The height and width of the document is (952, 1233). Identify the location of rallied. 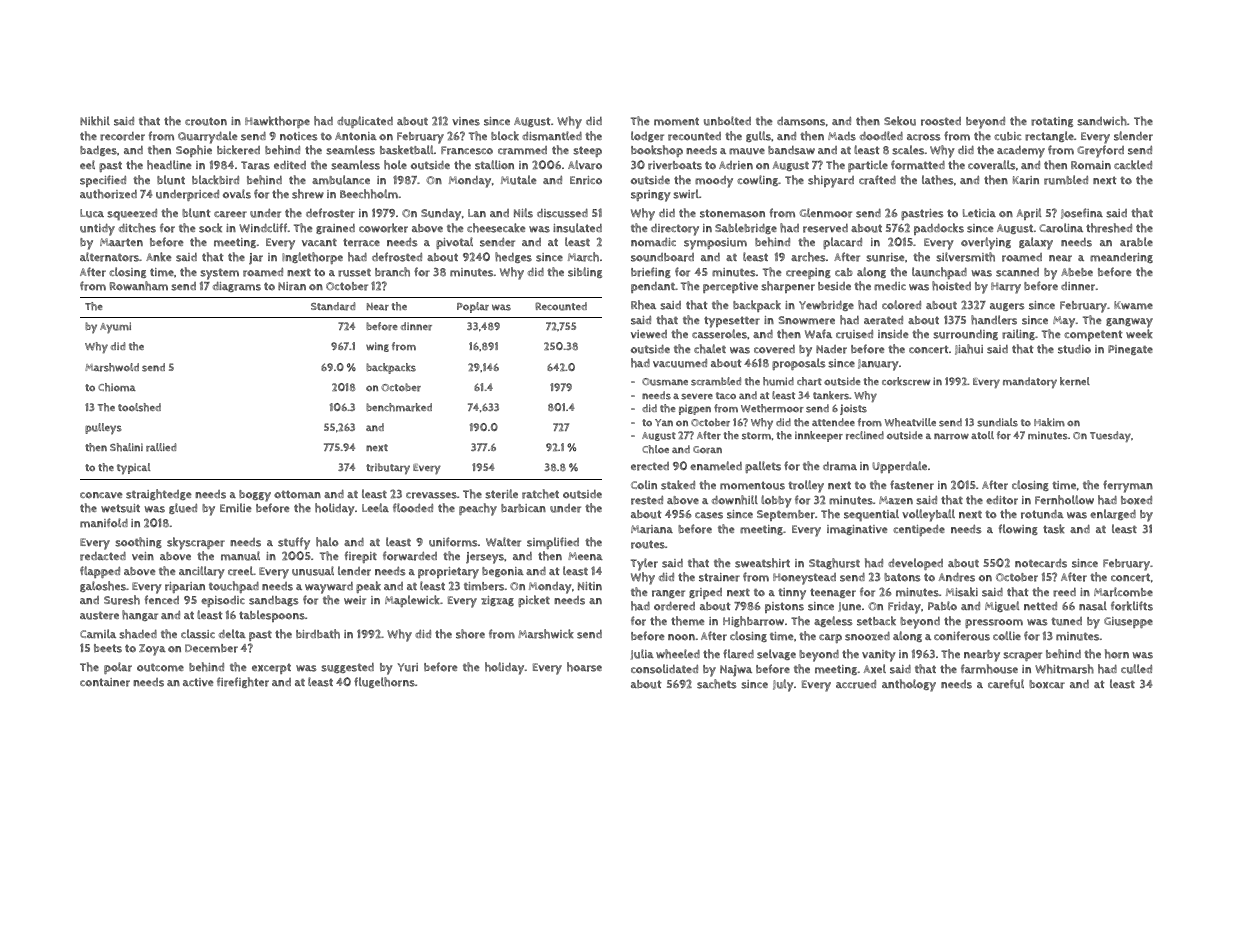
(161, 447).
